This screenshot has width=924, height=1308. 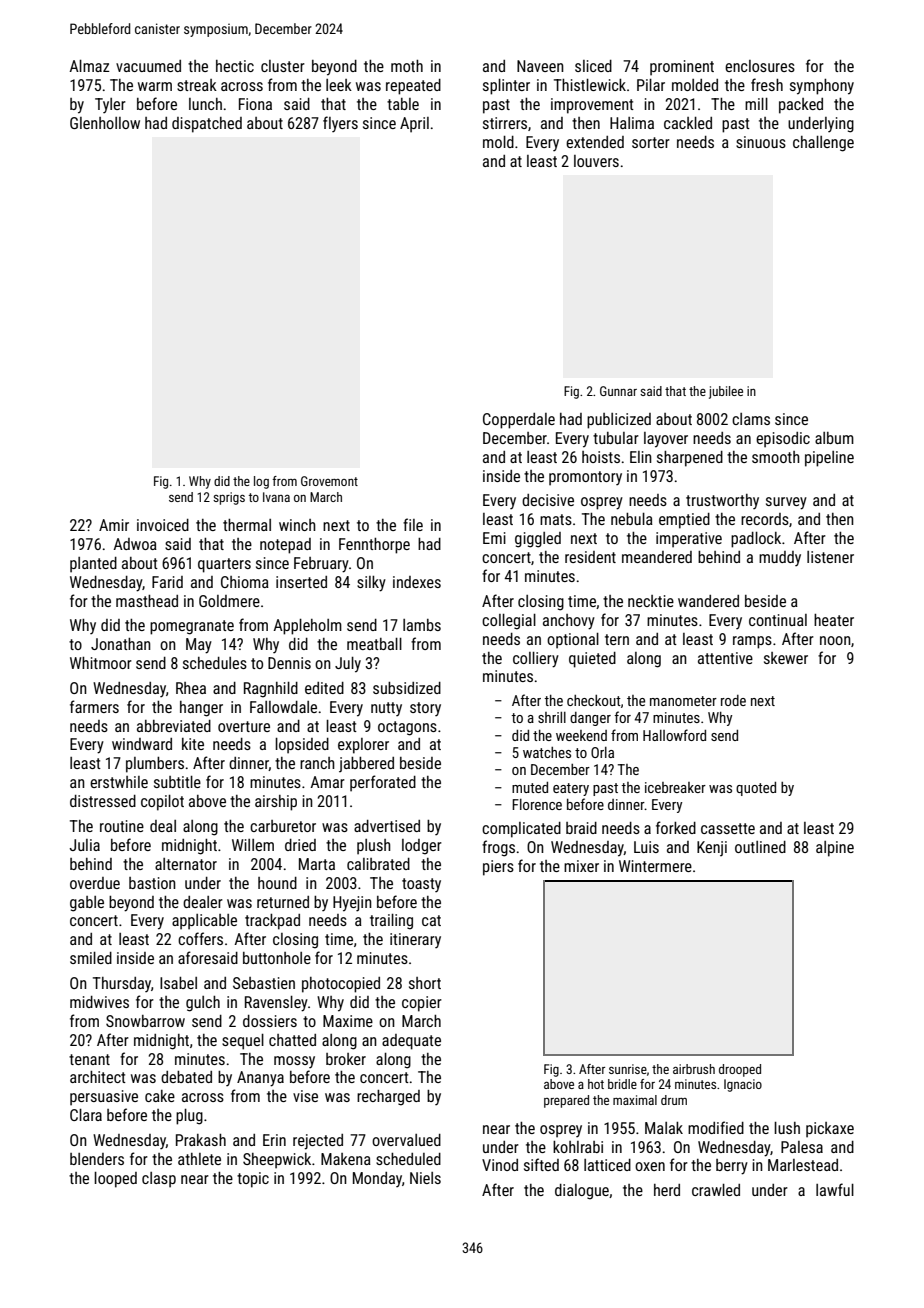 What do you see at coordinates (253, 1180) in the screenshot?
I see `topic` at bounding box center [253, 1180].
